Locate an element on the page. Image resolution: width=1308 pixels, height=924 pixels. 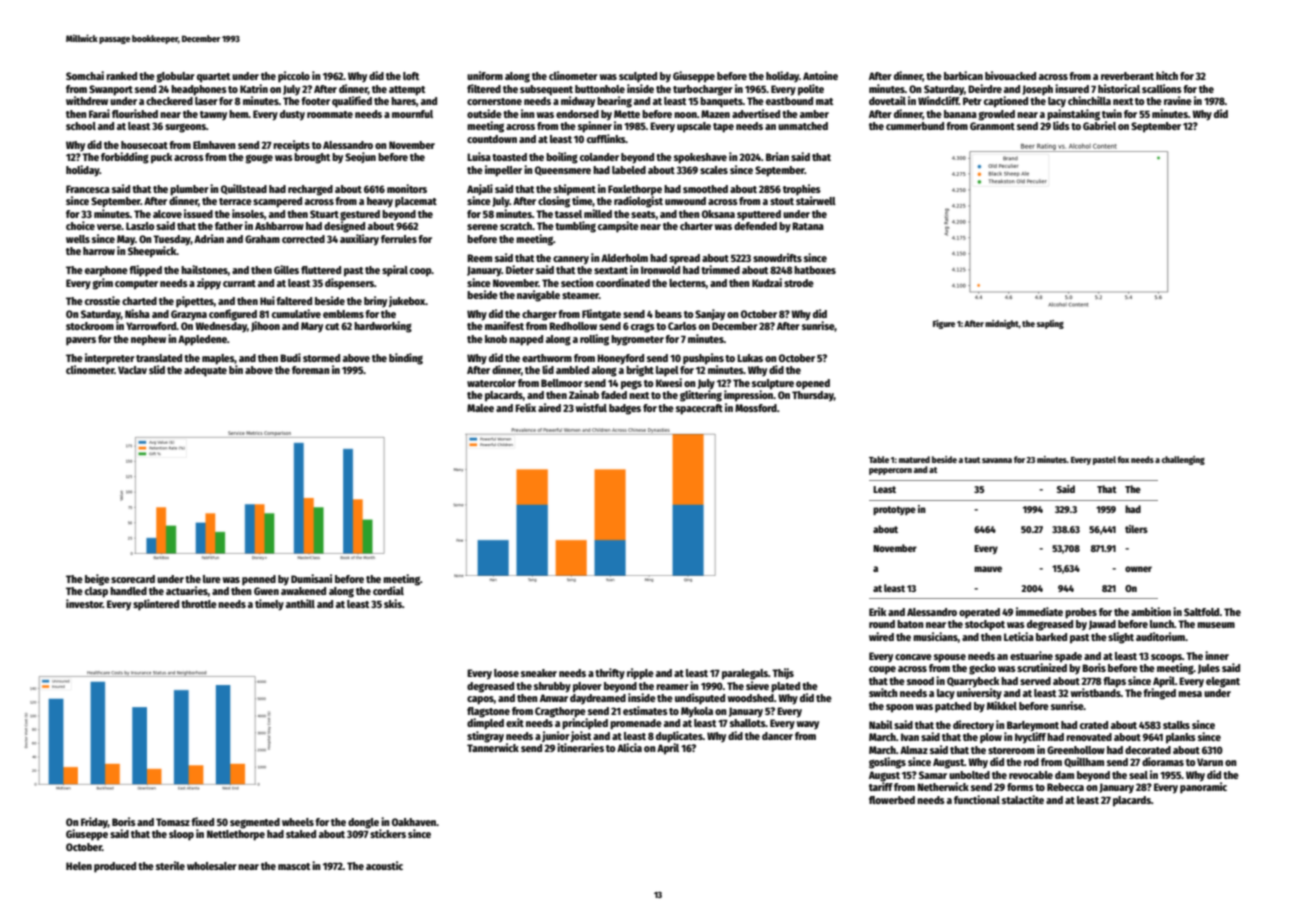
Adrian is located at coordinates (209, 238).
